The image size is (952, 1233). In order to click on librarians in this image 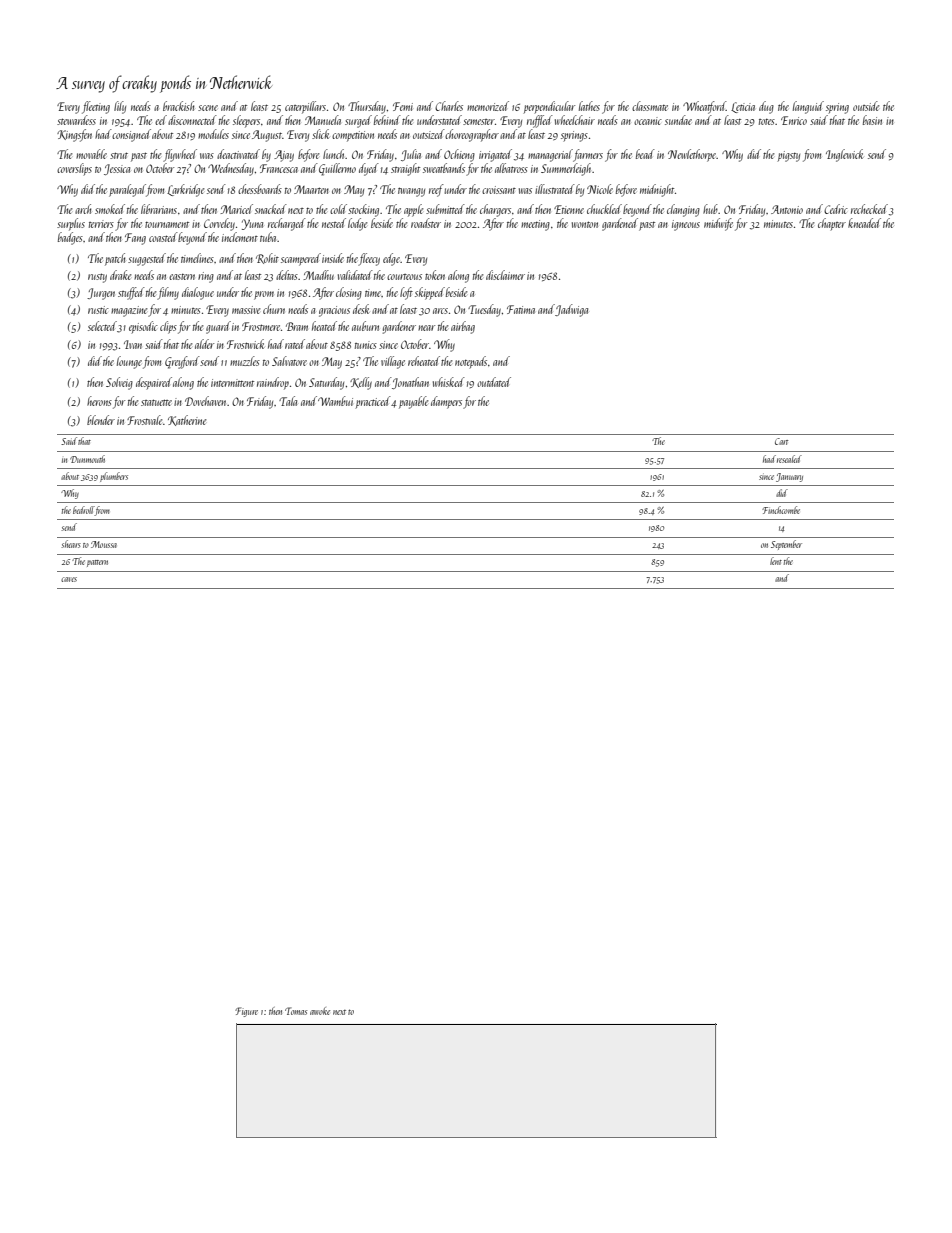, I will do `click(159, 209)`.
